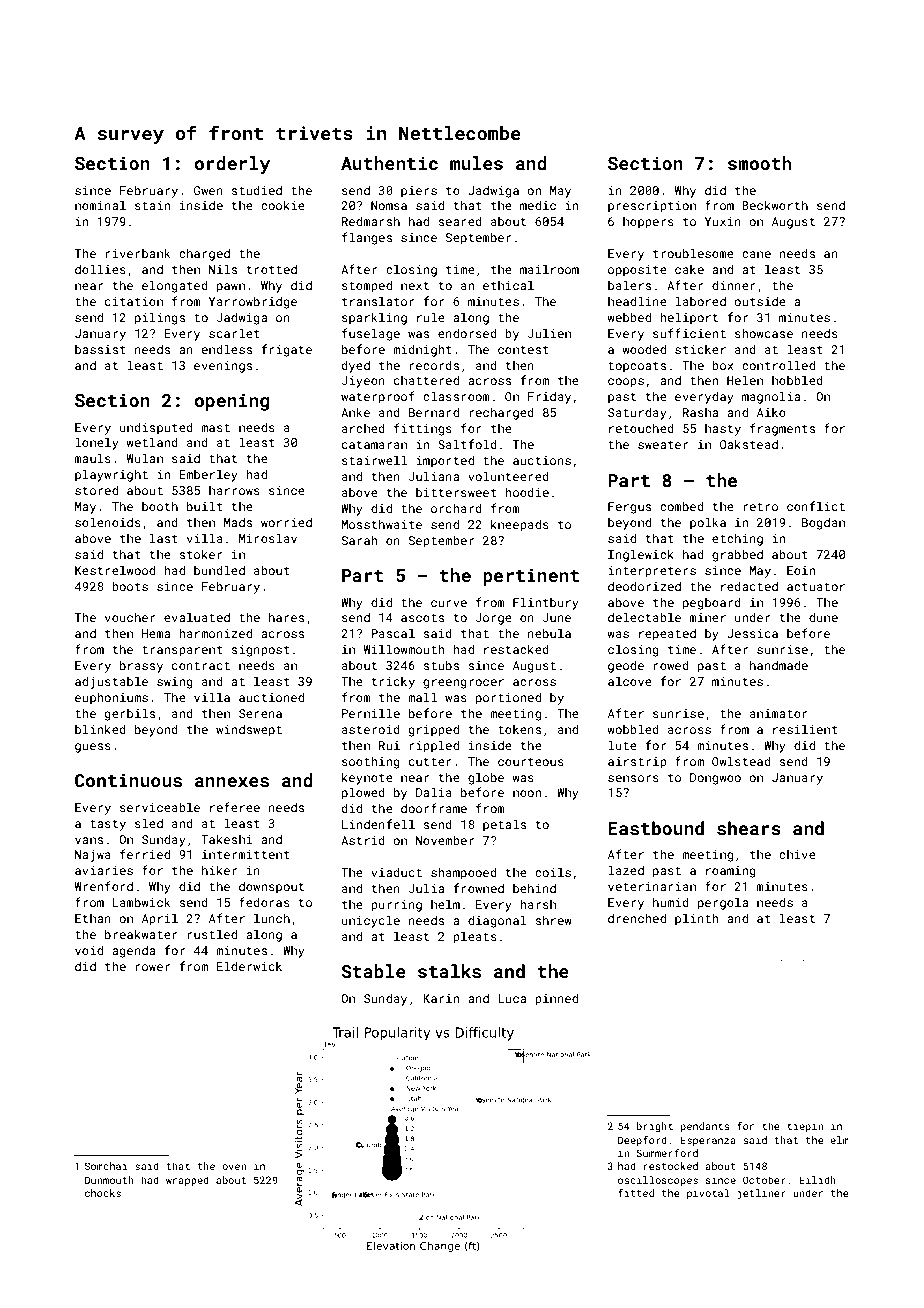 The width and height of the page is (924, 1308). I want to click on pleats, so click(475, 937).
